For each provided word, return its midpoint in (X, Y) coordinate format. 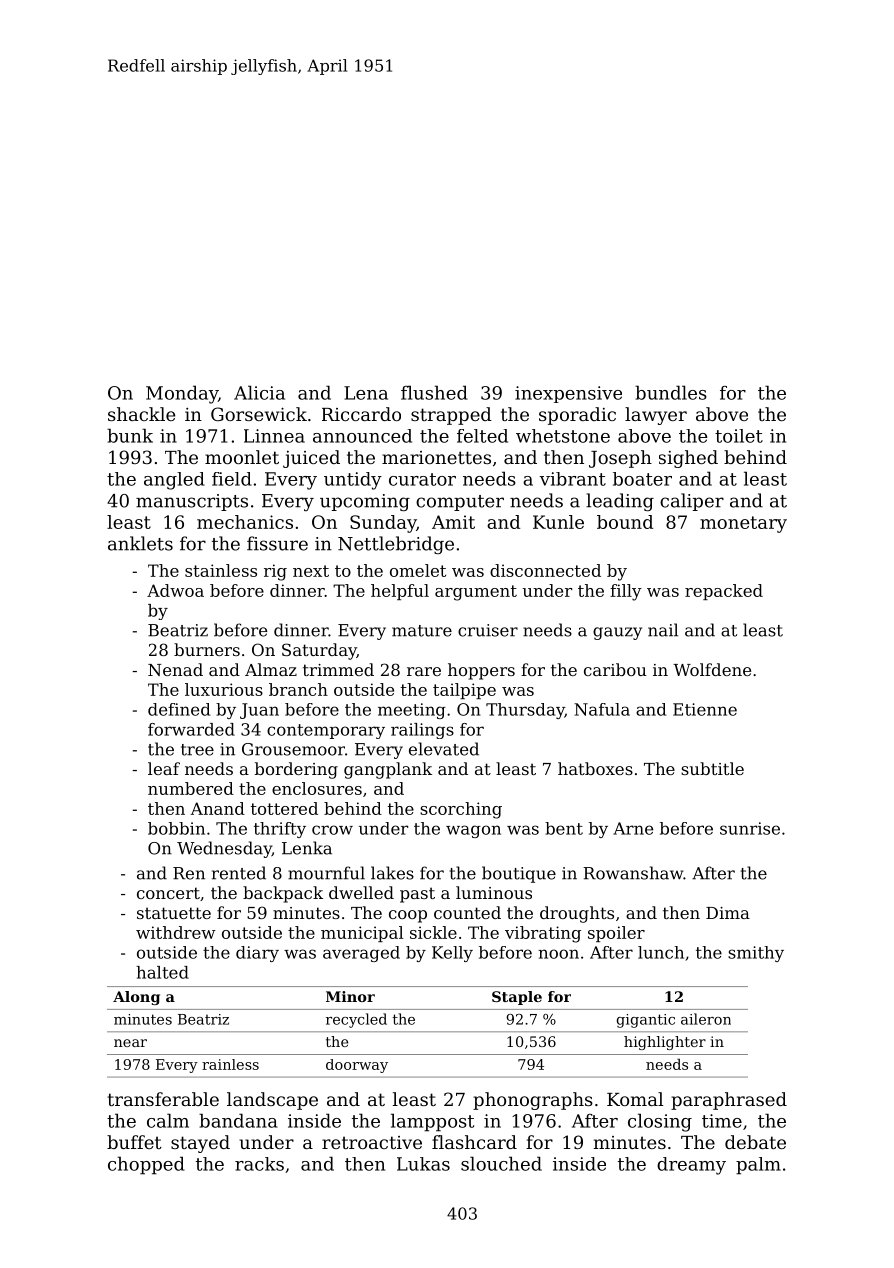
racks (259, 1164)
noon (558, 954)
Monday (182, 394)
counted (467, 912)
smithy (756, 954)
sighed (688, 459)
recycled (356, 1020)
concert (168, 893)
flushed (434, 392)
